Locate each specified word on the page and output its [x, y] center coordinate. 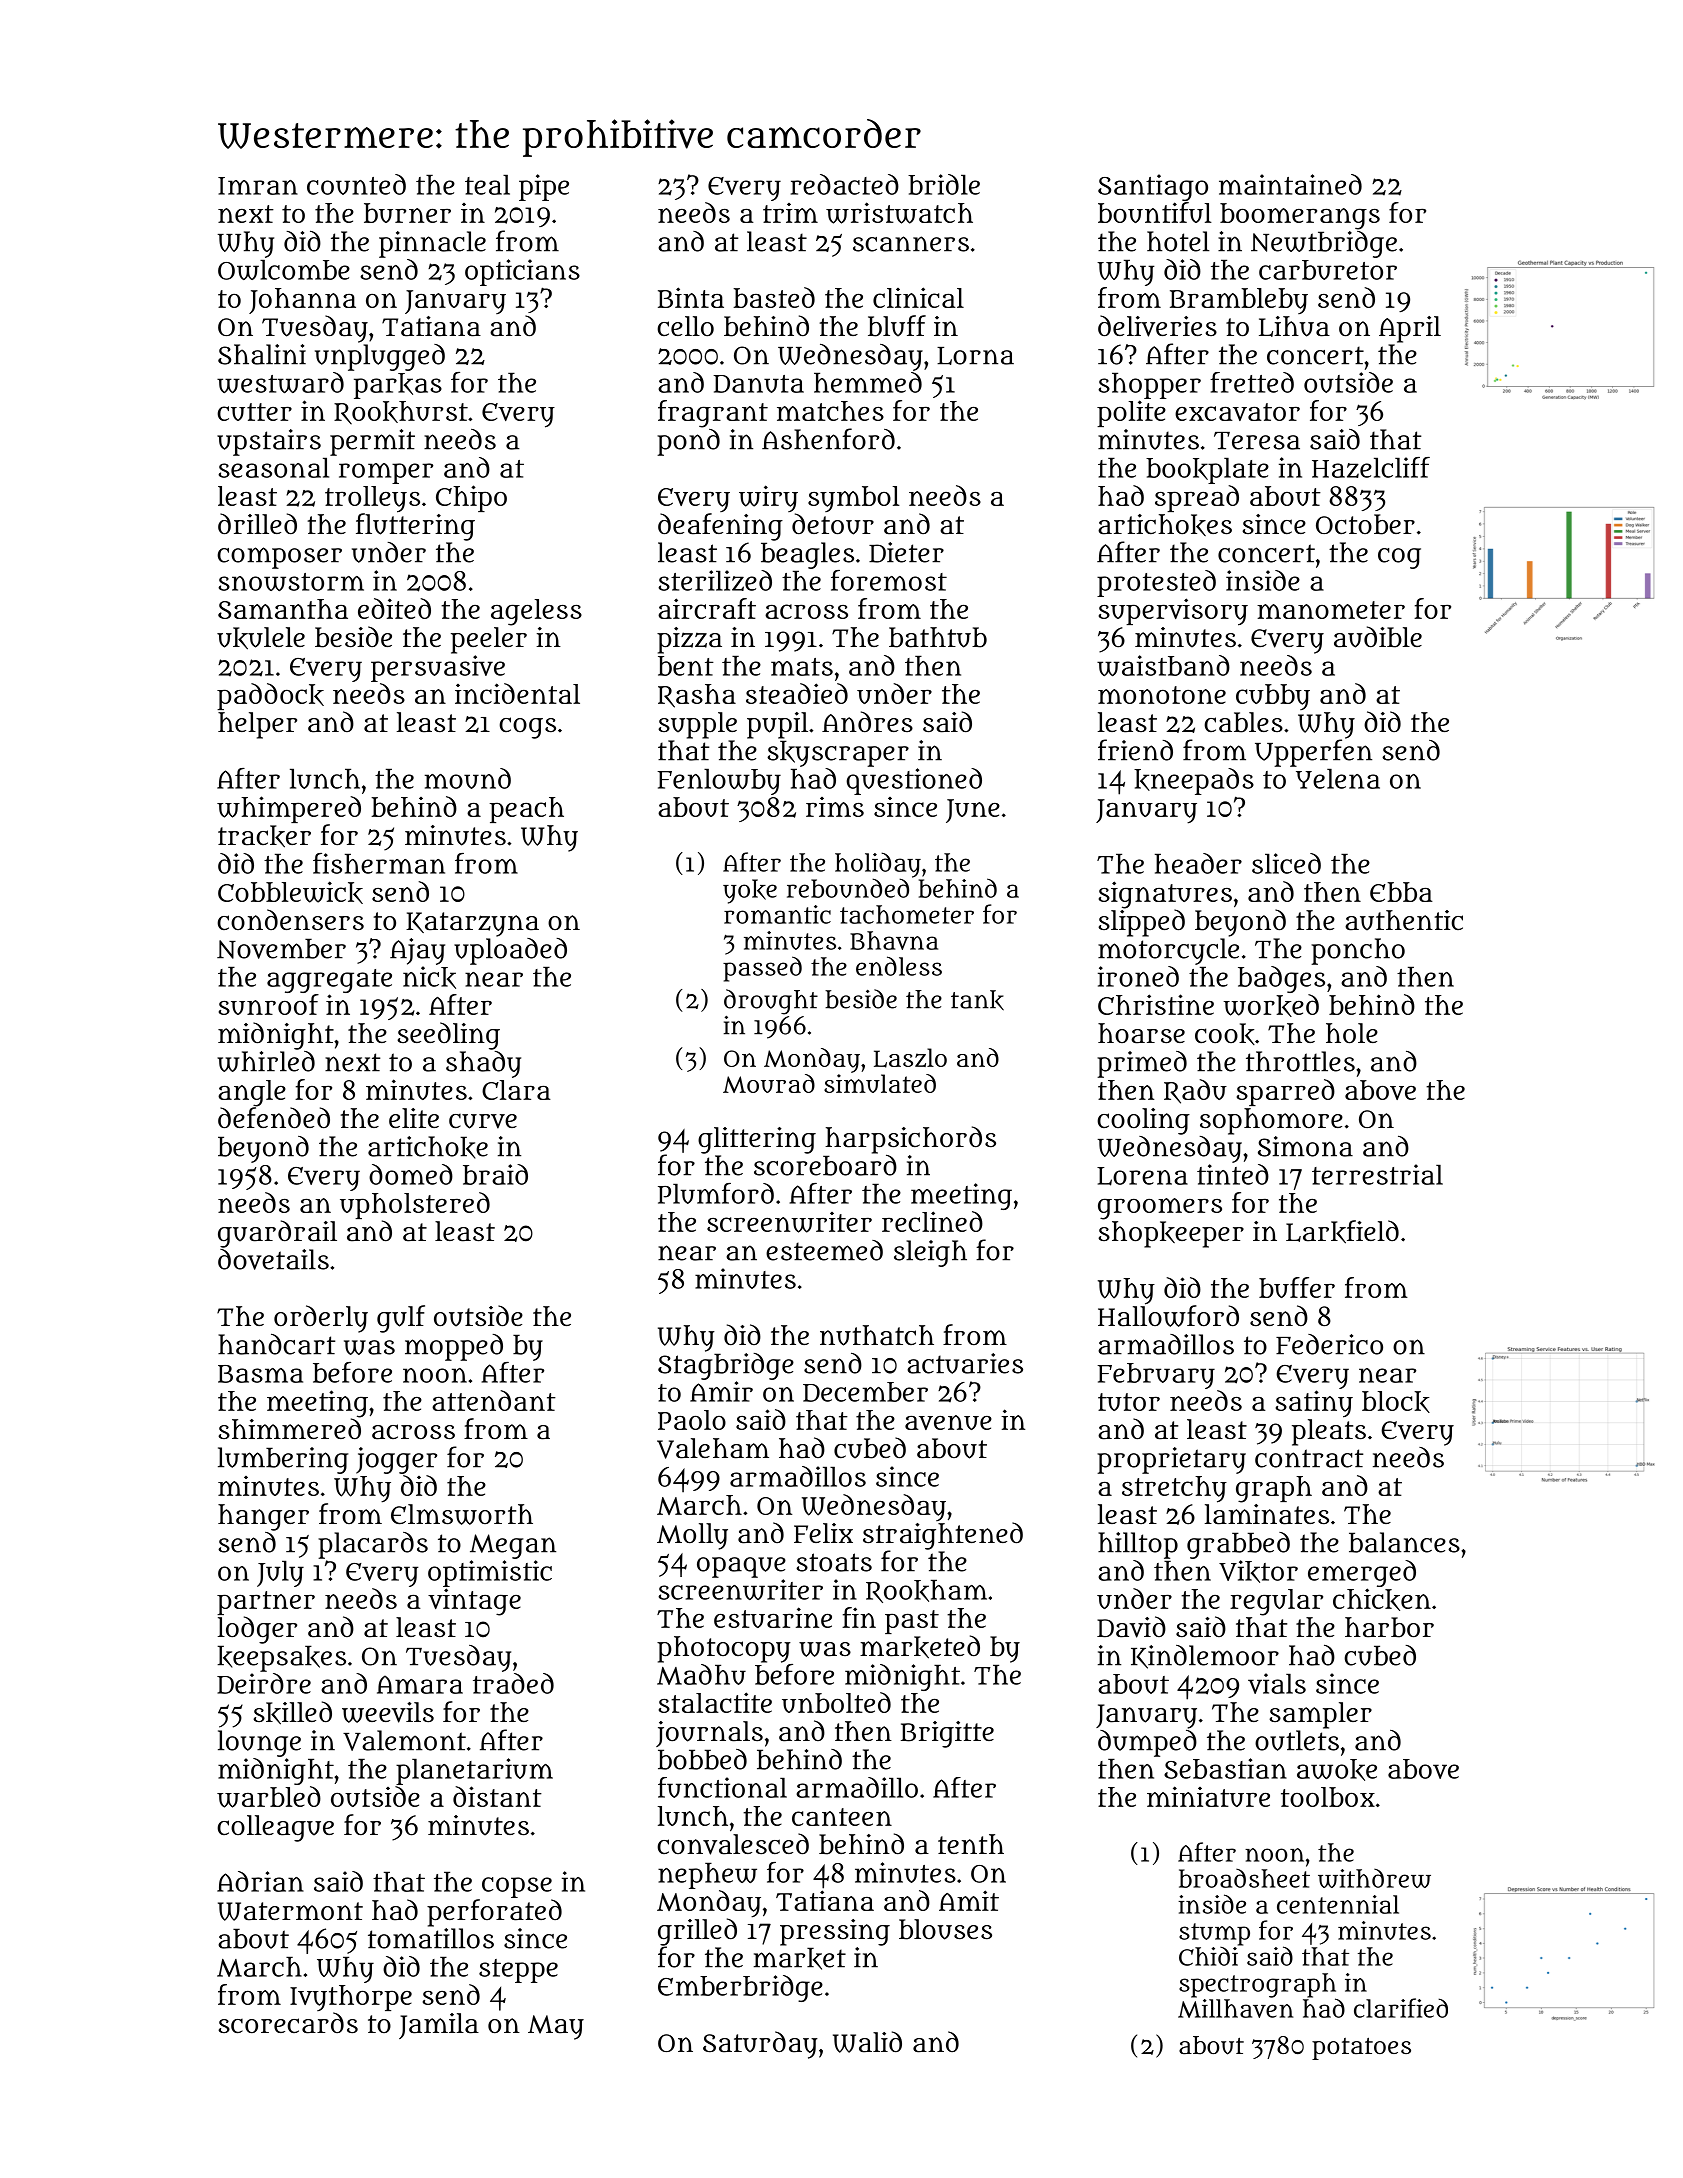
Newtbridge [1324, 244]
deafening [720, 527]
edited [394, 608]
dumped [1147, 1743]
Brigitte [947, 1734]
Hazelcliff [1371, 467]
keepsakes [282, 1658]
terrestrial [1377, 1174]
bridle [944, 184]
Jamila [439, 2026]
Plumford [716, 1193]
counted [356, 184]
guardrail [277, 1234]
